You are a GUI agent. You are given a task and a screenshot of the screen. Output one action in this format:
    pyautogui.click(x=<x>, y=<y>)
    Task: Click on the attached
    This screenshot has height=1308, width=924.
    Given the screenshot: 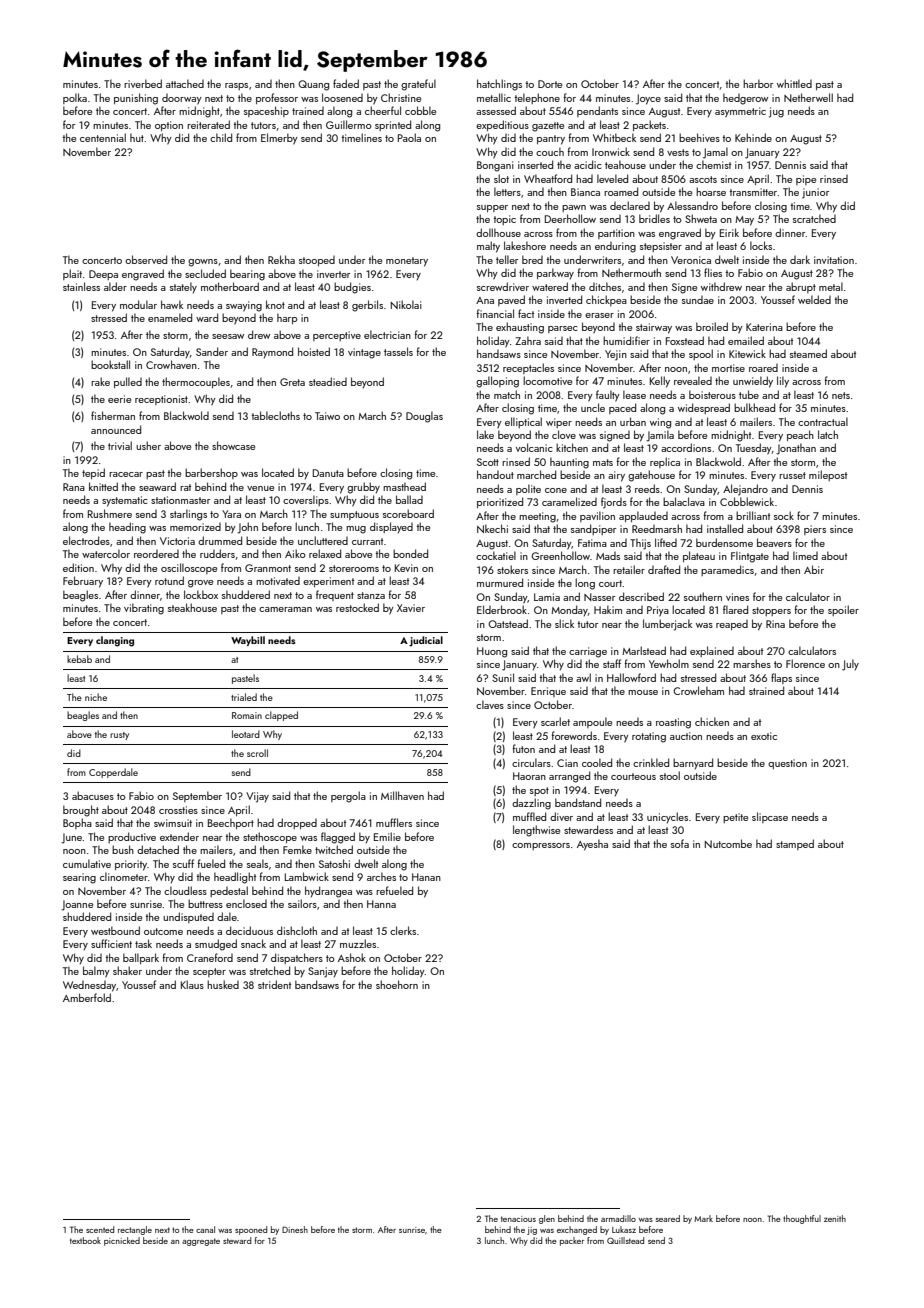 What is the action you would take?
    pyautogui.click(x=185, y=83)
